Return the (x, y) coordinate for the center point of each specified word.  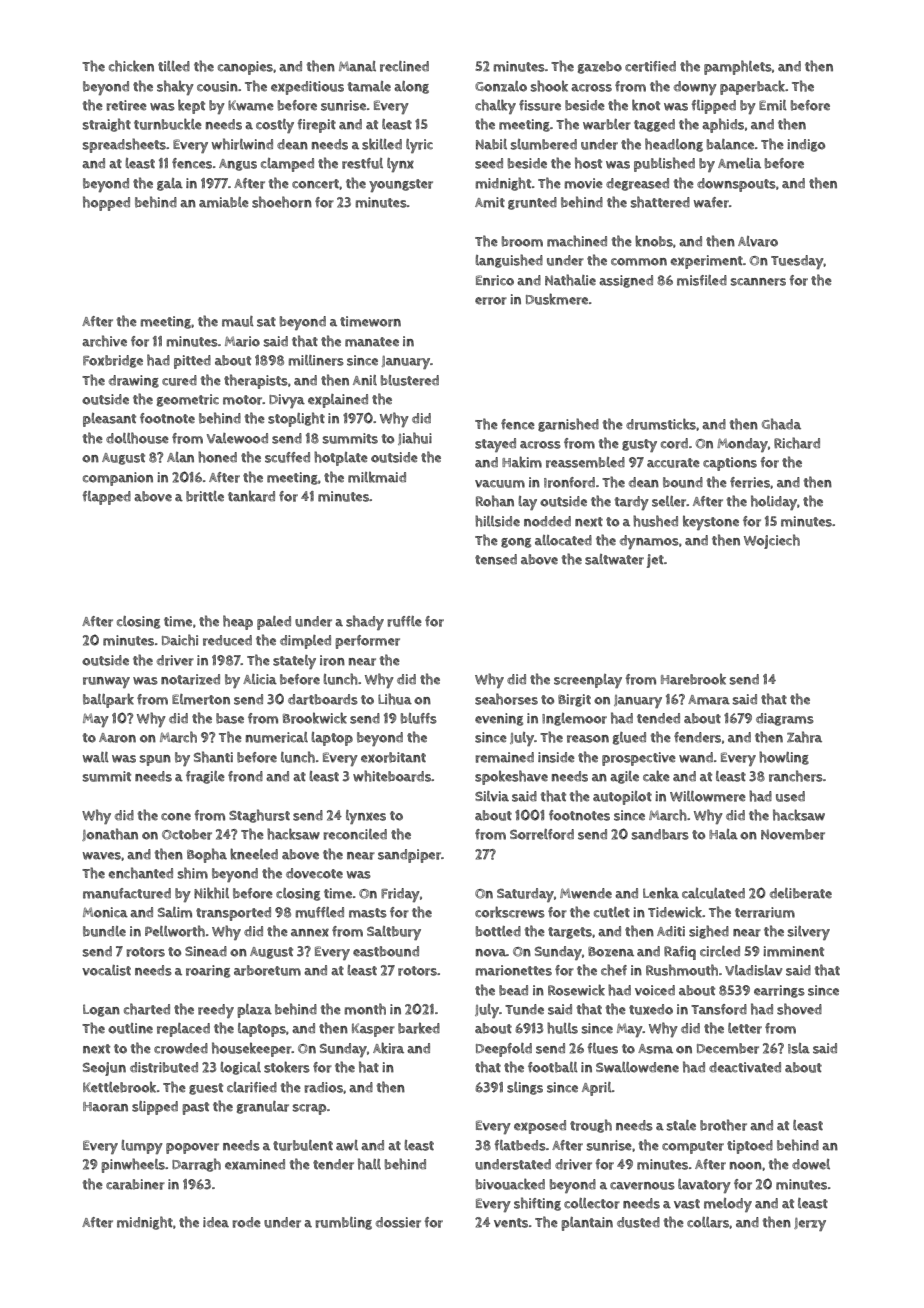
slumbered (544, 144)
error (491, 301)
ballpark (108, 700)
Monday (742, 445)
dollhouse (137, 438)
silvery (809, 933)
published (664, 164)
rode (246, 1222)
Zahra (804, 737)
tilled (174, 66)
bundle (104, 931)
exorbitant (393, 757)
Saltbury (394, 933)
